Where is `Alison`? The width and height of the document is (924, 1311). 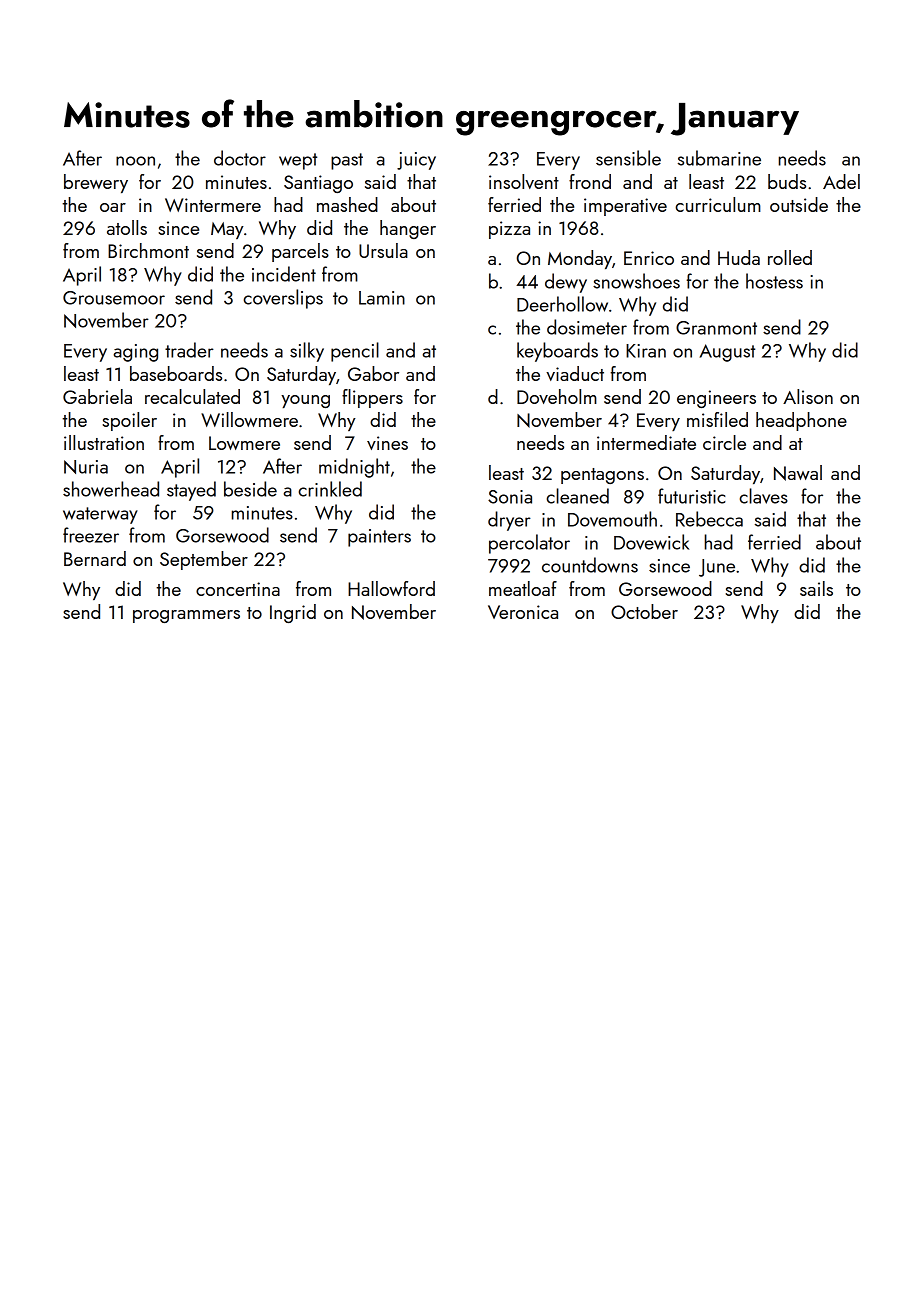
Alison is located at coordinates (808, 396).
